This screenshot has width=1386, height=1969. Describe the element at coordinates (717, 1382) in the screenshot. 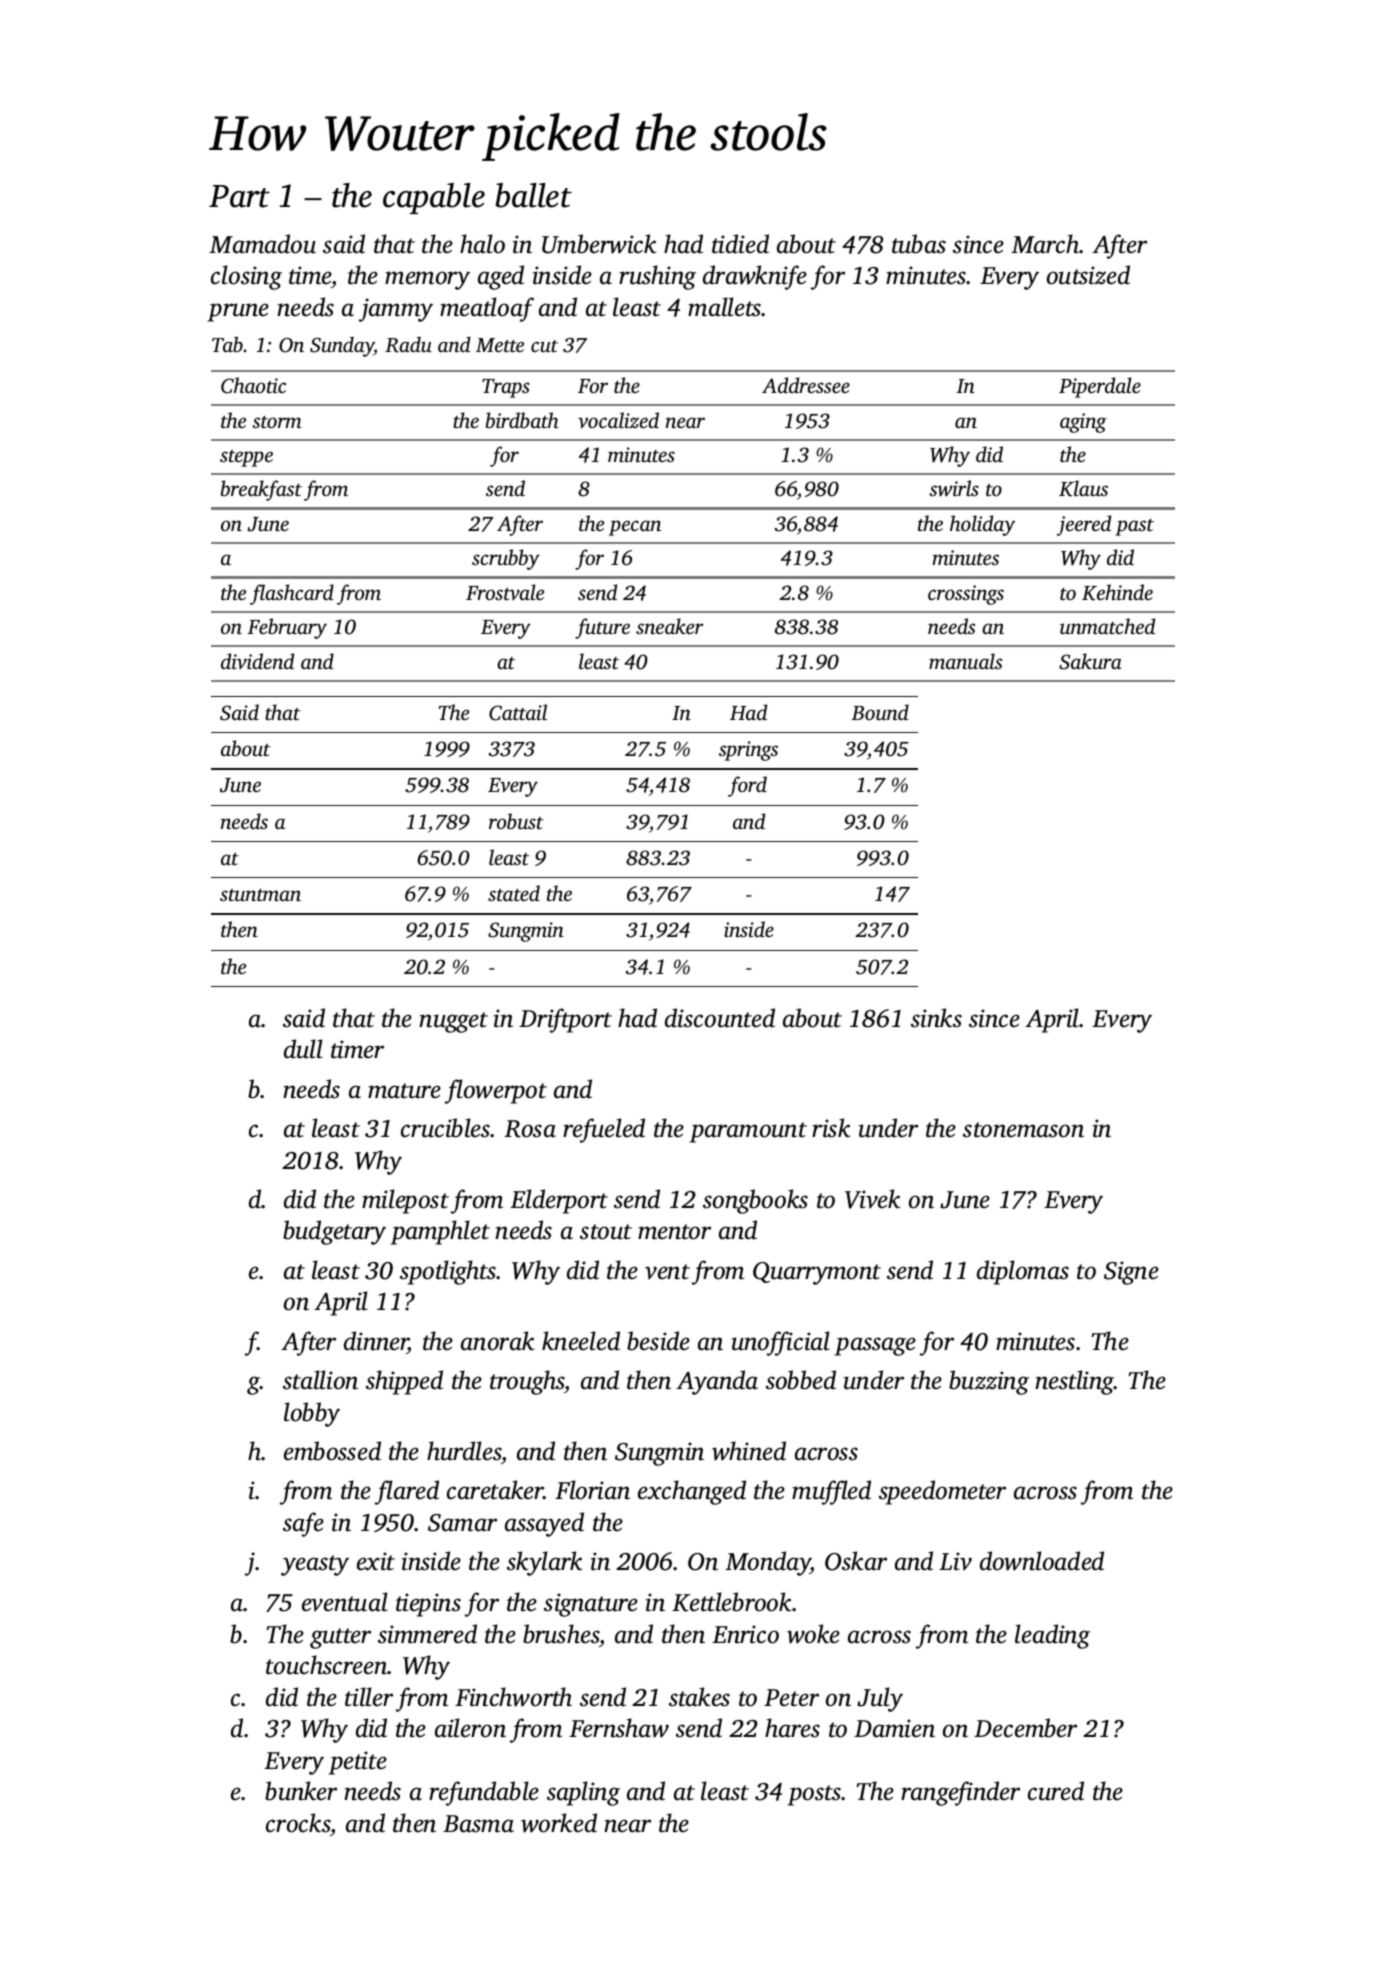

I see `Ayanda` at that location.
